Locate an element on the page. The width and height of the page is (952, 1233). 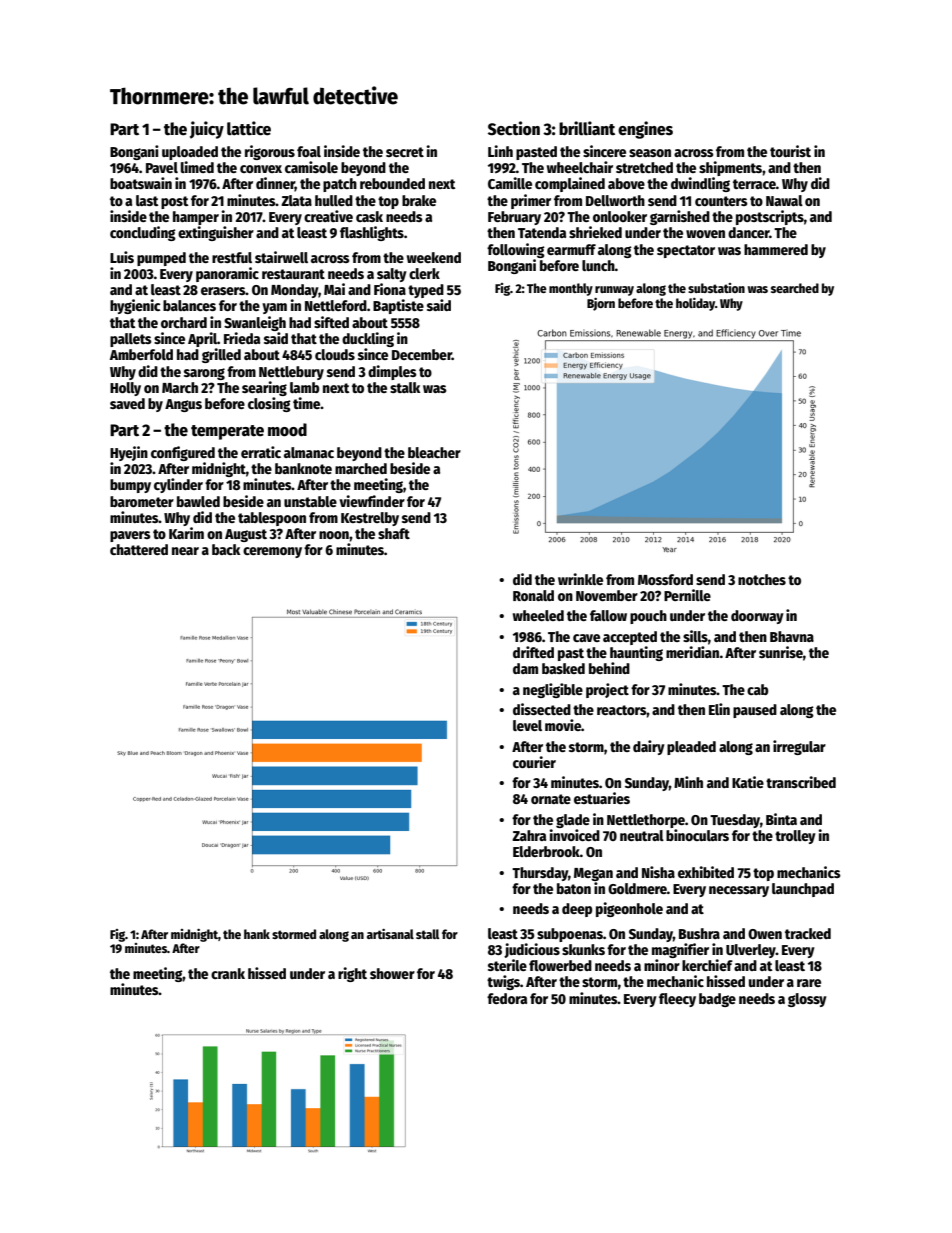
brilliant is located at coordinates (587, 128).
